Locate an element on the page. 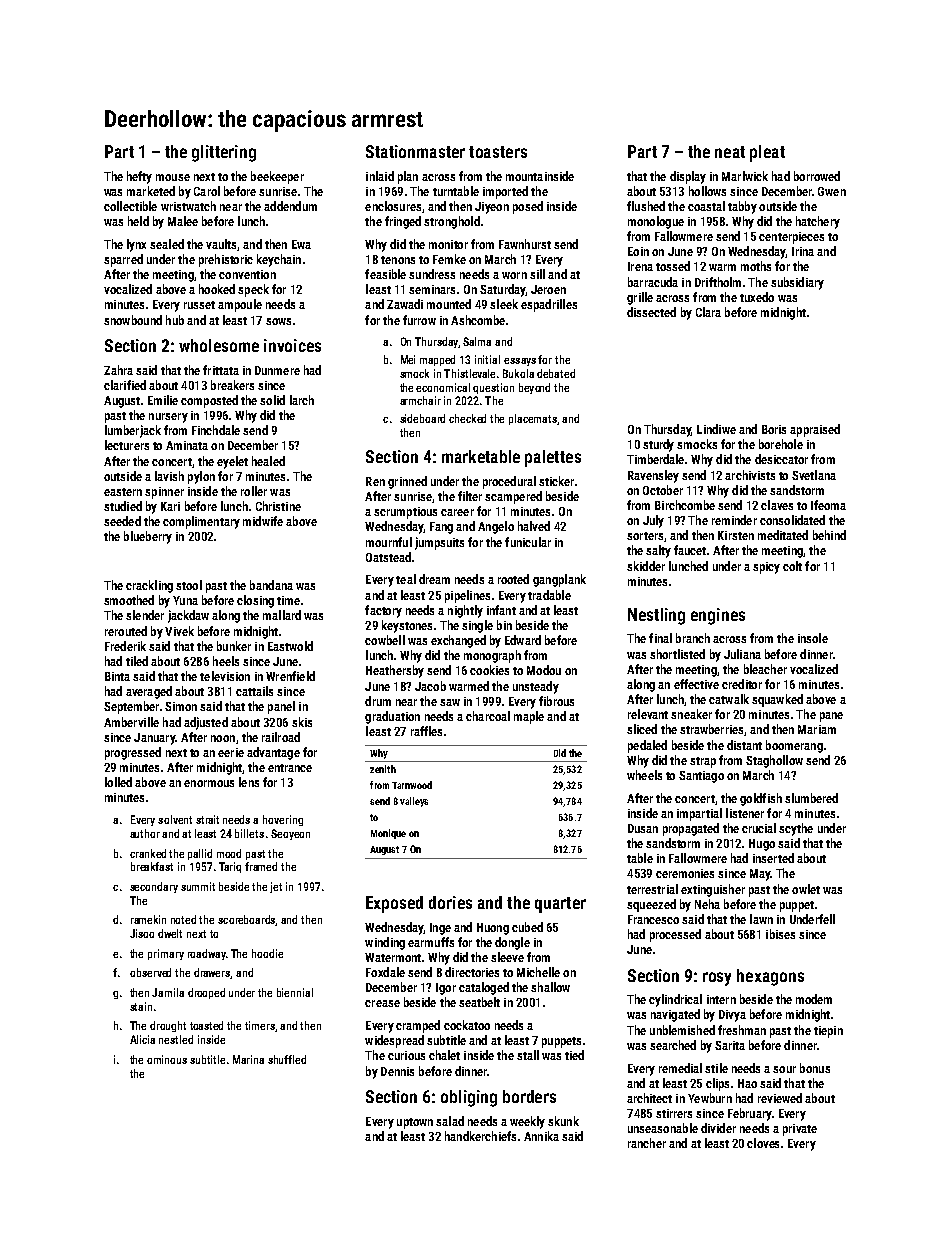 This document has width=952, height=1233. halved is located at coordinates (534, 526).
